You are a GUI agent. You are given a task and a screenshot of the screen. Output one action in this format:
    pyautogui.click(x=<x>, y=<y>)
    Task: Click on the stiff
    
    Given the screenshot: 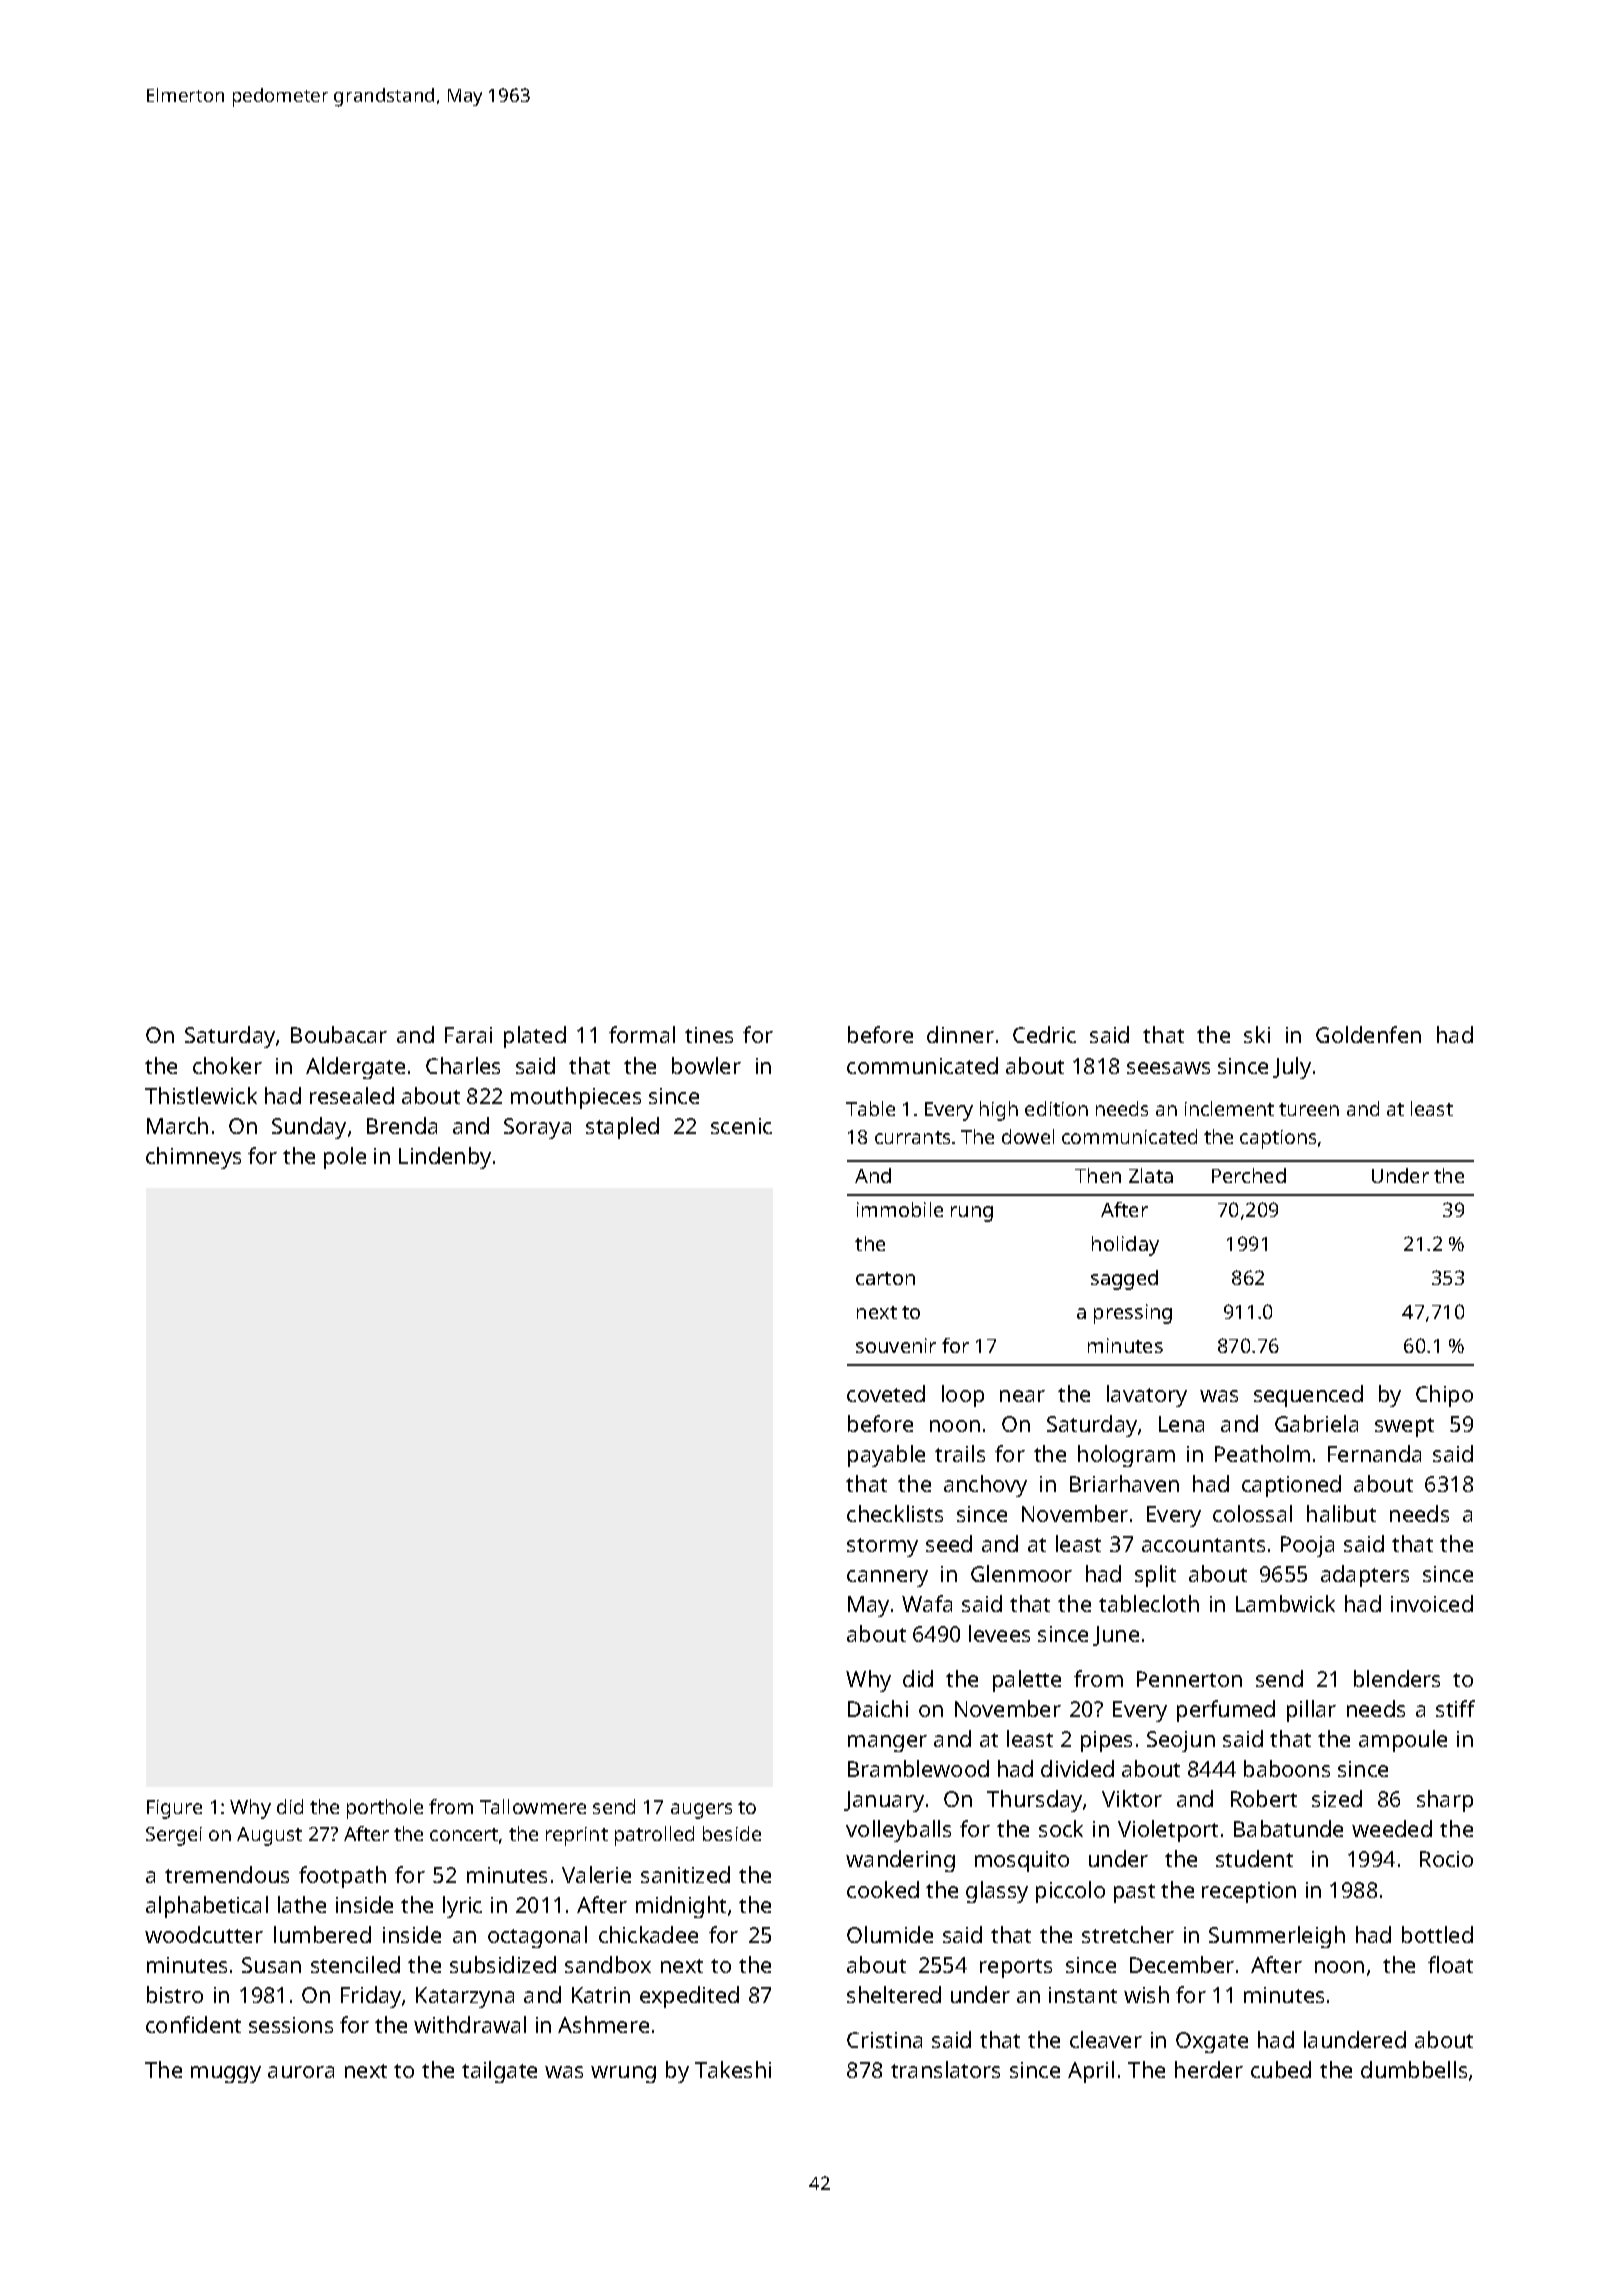 What is the action you would take?
    pyautogui.click(x=1455, y=1708)
